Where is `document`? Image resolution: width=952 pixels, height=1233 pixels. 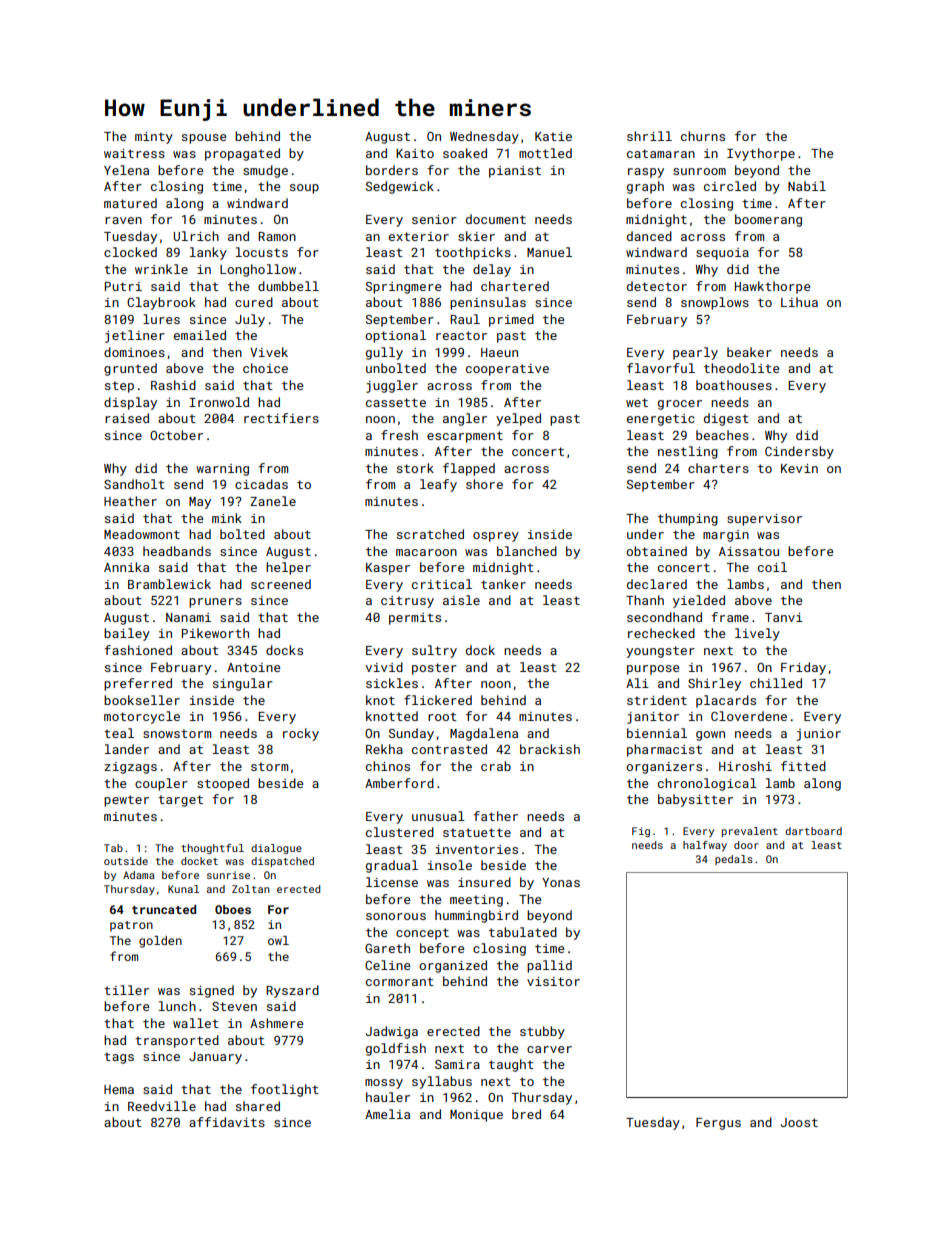
document is located at coordinates (496, 219).
